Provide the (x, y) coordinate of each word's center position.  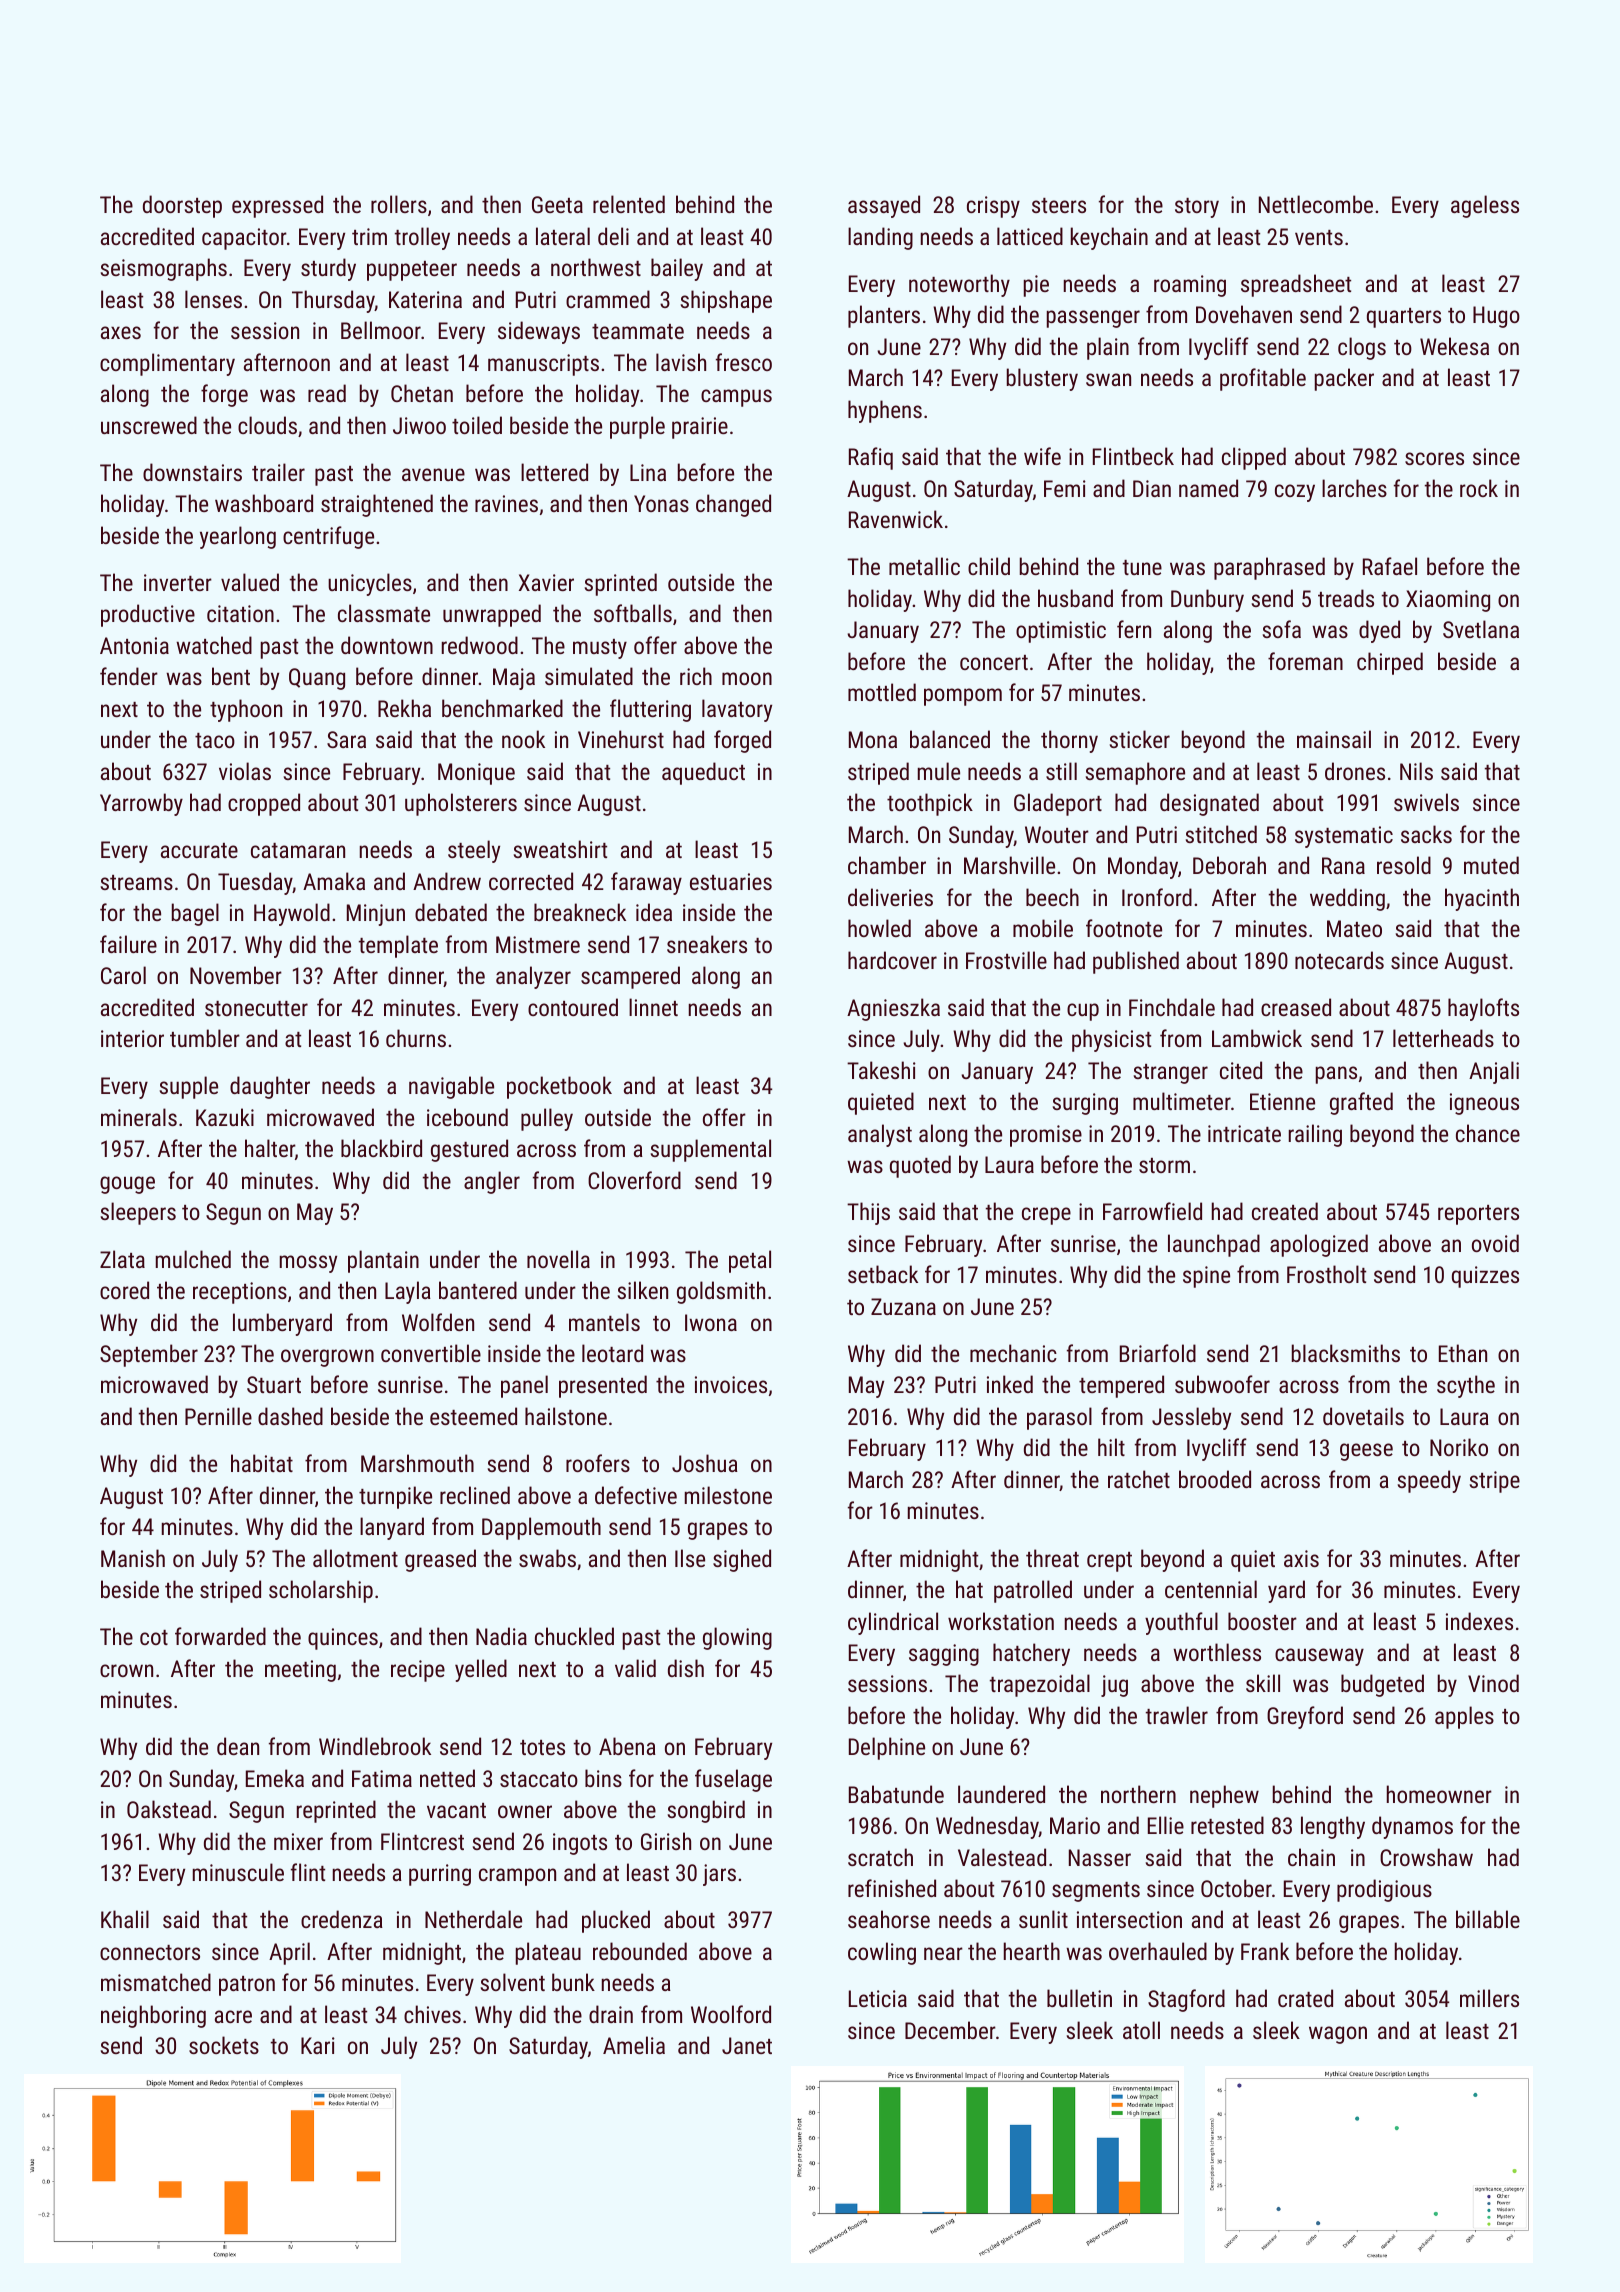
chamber (887, 865)
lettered (554, 472)
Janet (747, 2045)
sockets (224, 2045)
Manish (133, 1558)
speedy (1429, 1481)
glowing (737, 1638)
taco (215, 740)
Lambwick (1257, 1038)
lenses (213, 299)
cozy (1295, 493)
